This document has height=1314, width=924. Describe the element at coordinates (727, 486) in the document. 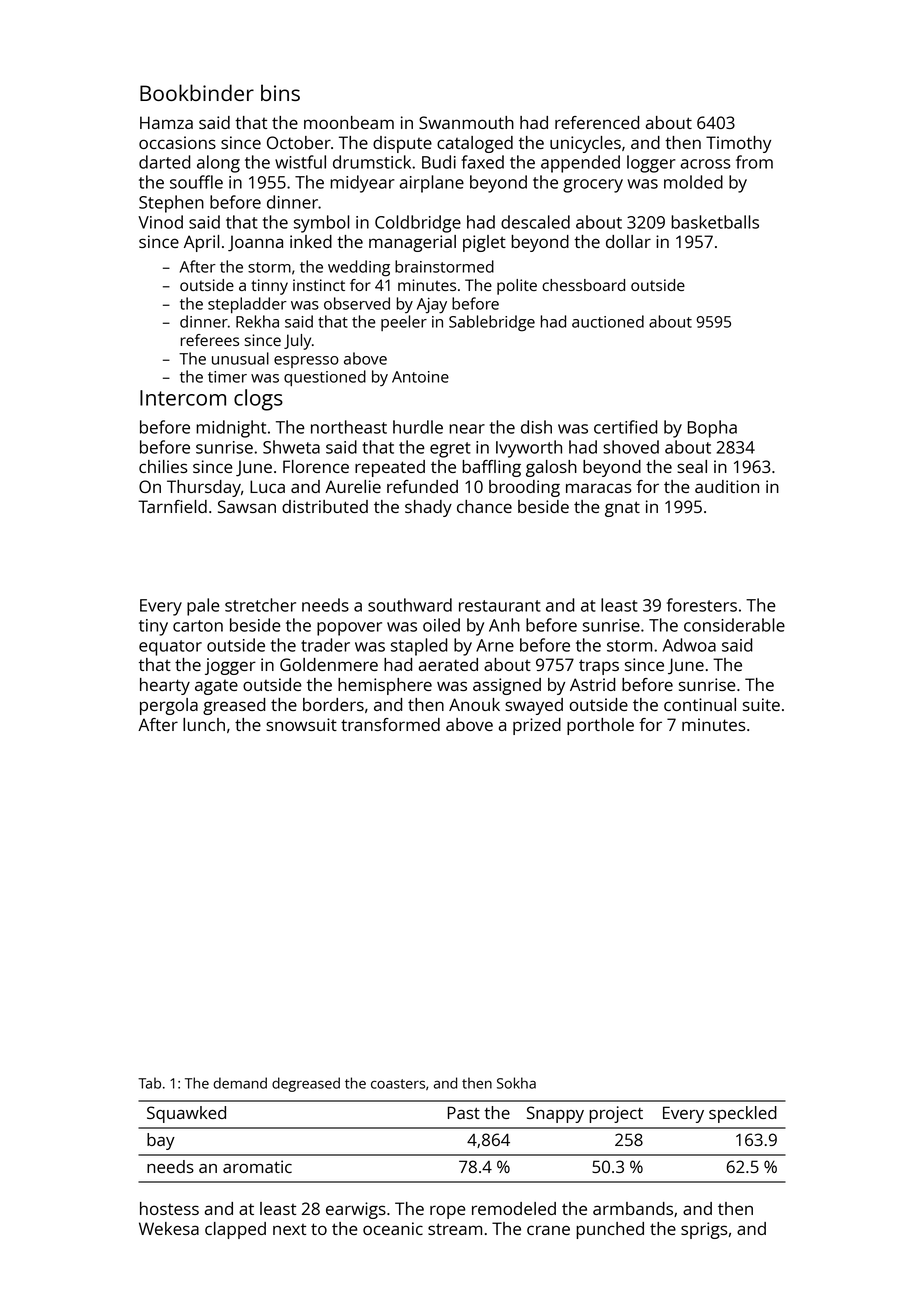

I see `audition` at that location.
